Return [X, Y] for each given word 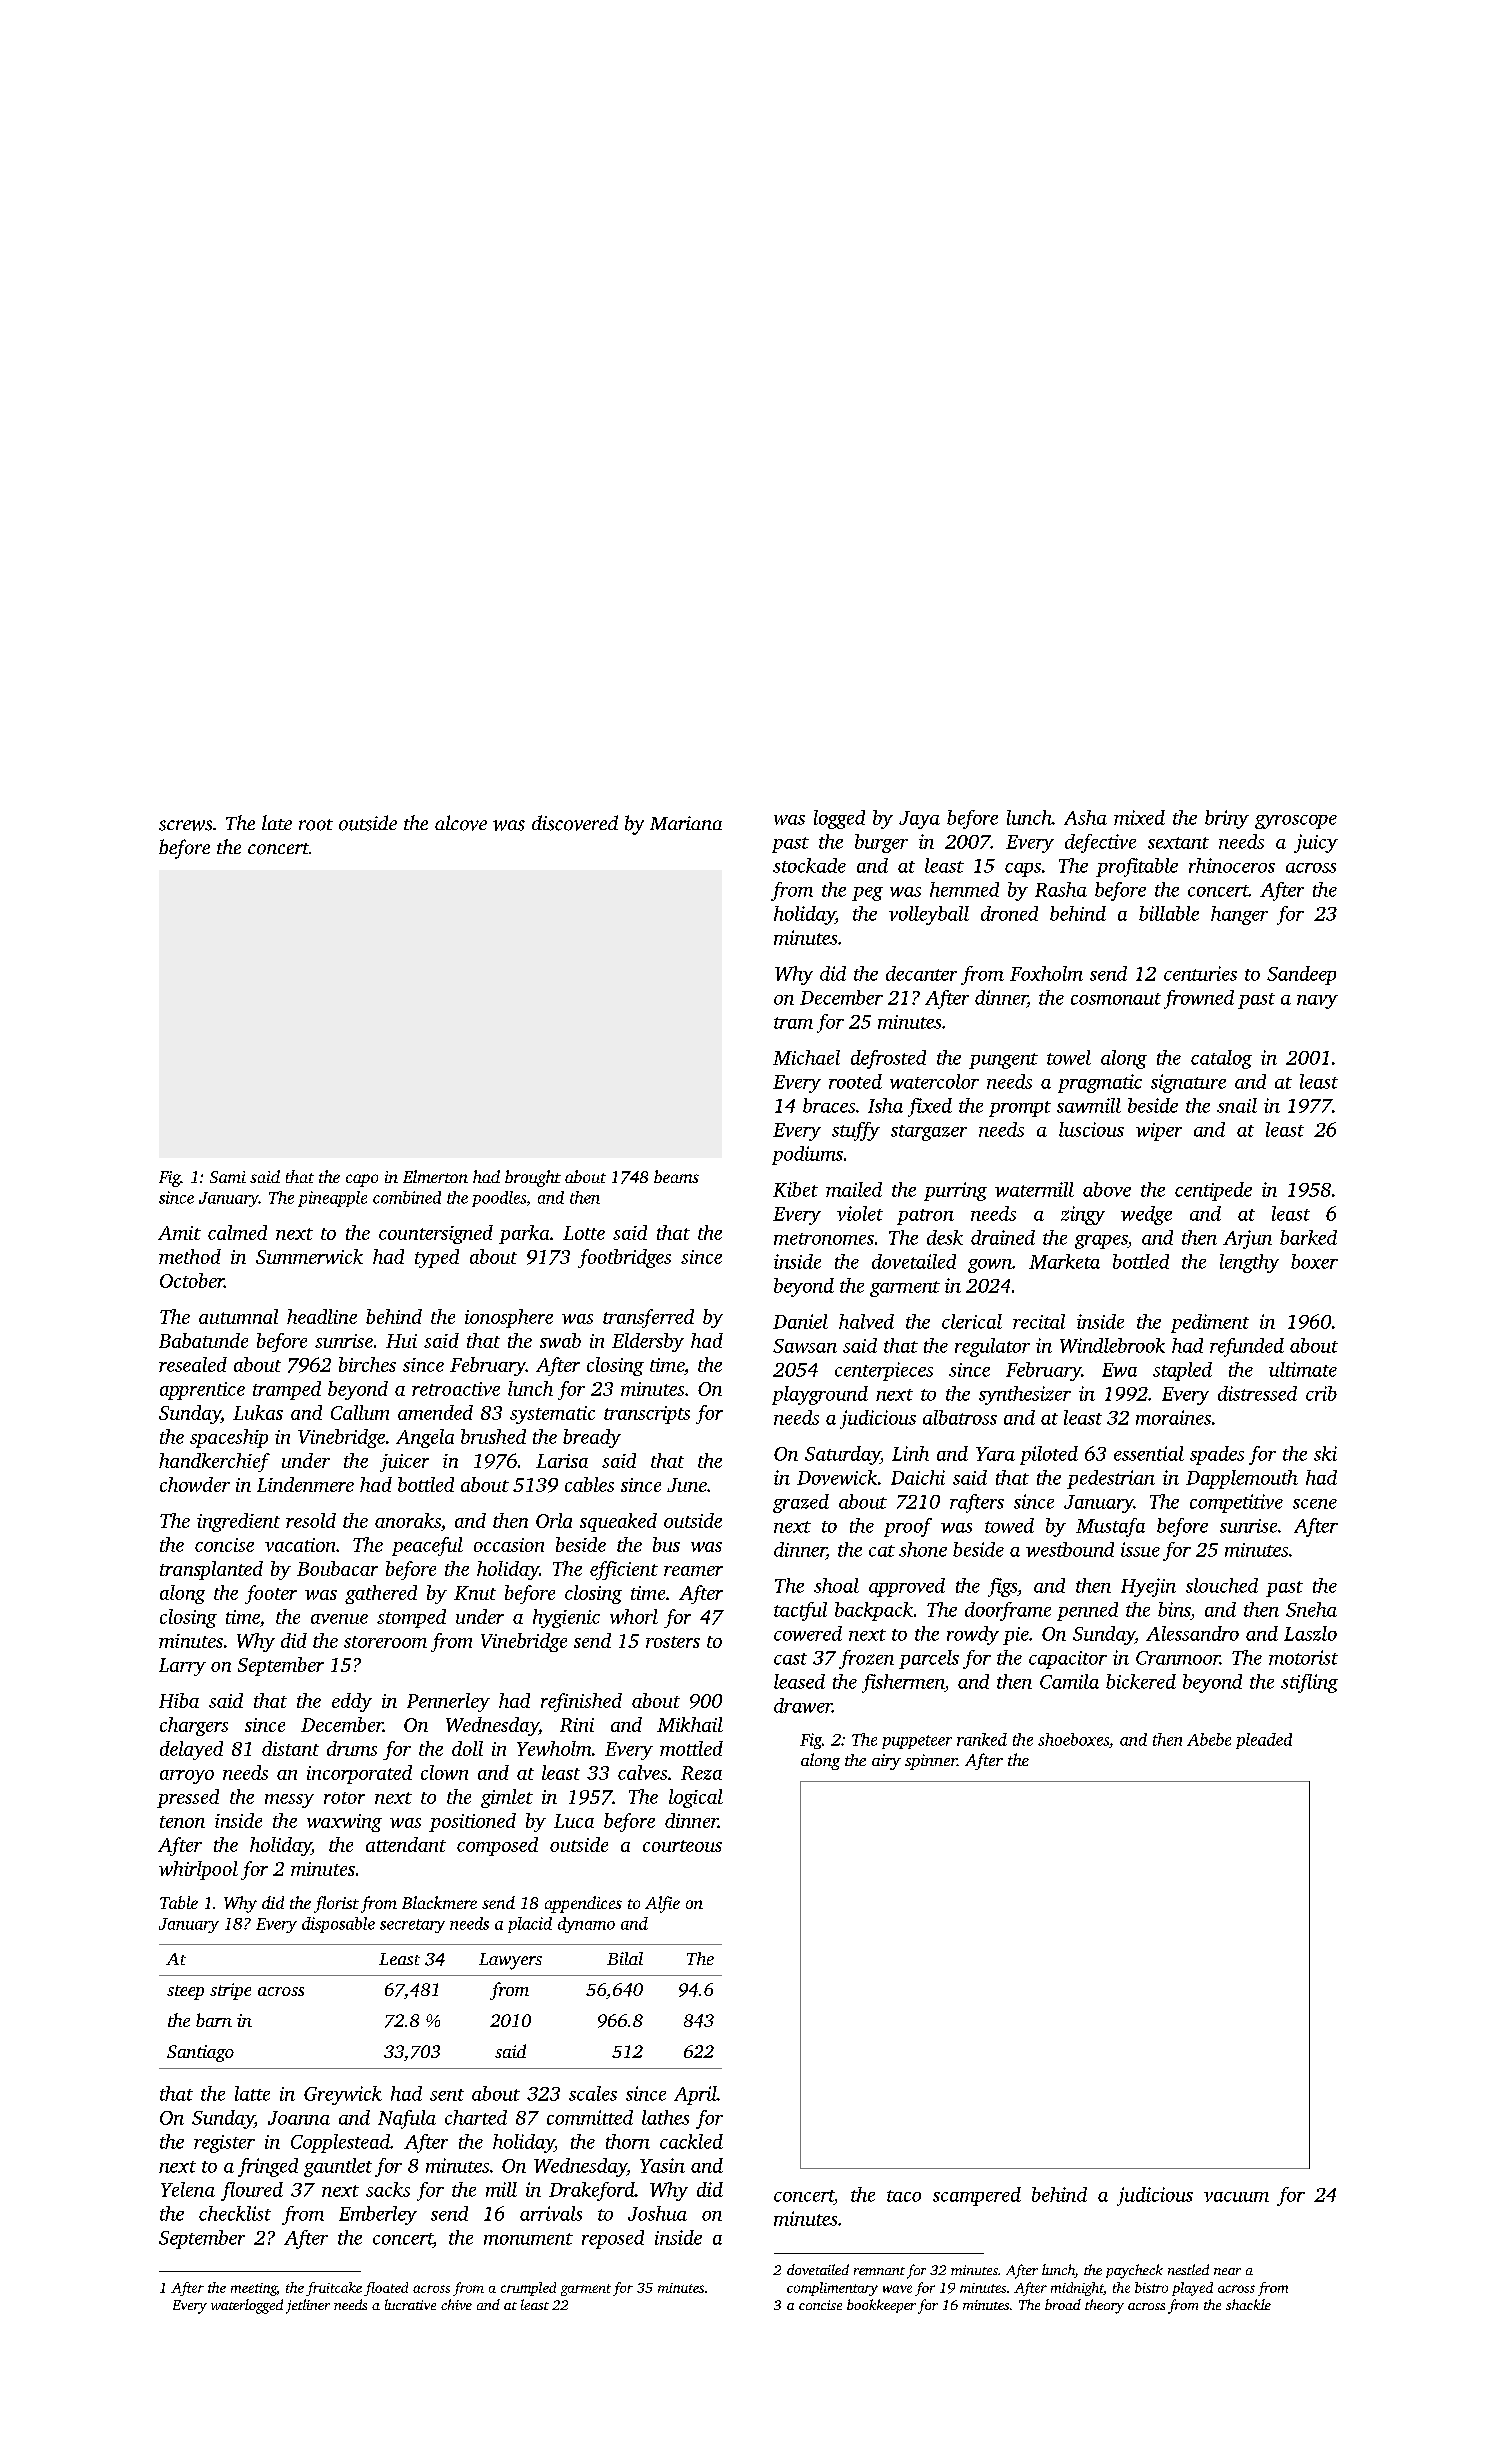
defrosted [888, 1059]
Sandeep [1301, 975]
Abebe [1209, 1739]
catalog [1221, 1059]
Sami [228, 1177]
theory [1104, 2306]
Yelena [188, 2189]
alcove [461, 823]
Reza [701, 1773]
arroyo [187, 1777]
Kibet [795, 1189]
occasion [509, 1545]
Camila [1069, 1681]
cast [790, 1659]
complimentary [832, 2289]
